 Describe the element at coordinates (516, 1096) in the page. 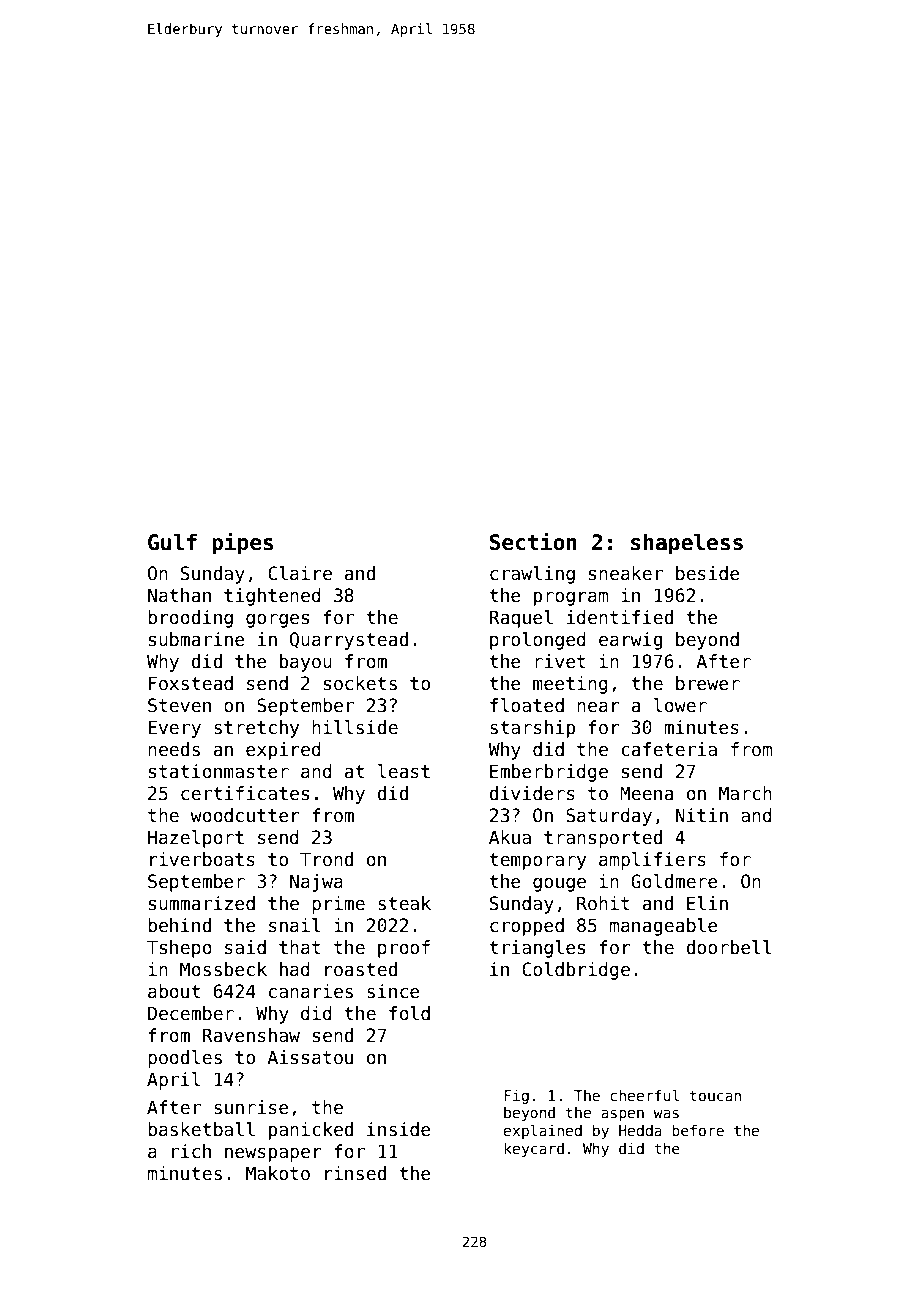

I see `Fig` at that location.
